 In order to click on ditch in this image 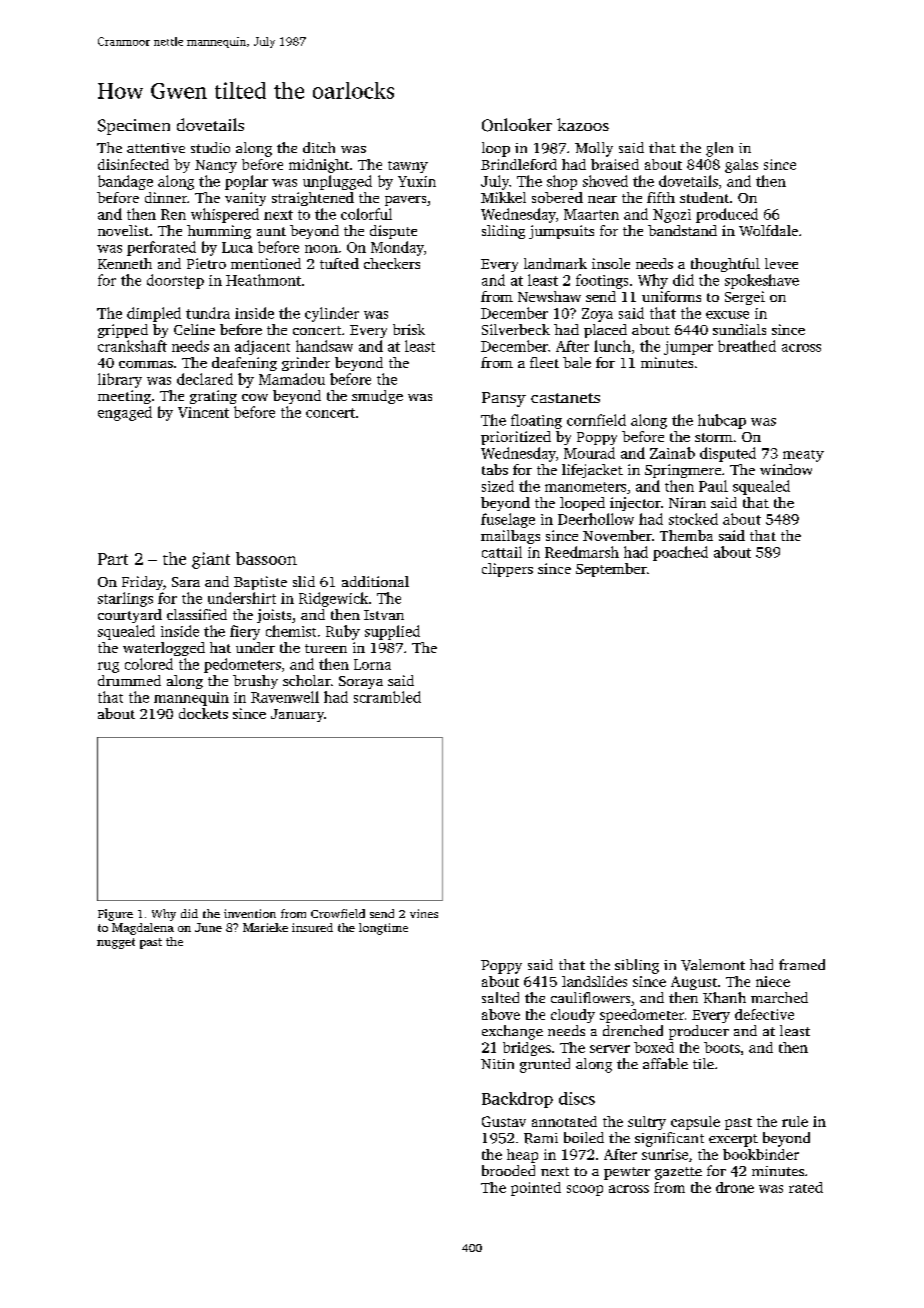, I will do `click(319, 147)`.
